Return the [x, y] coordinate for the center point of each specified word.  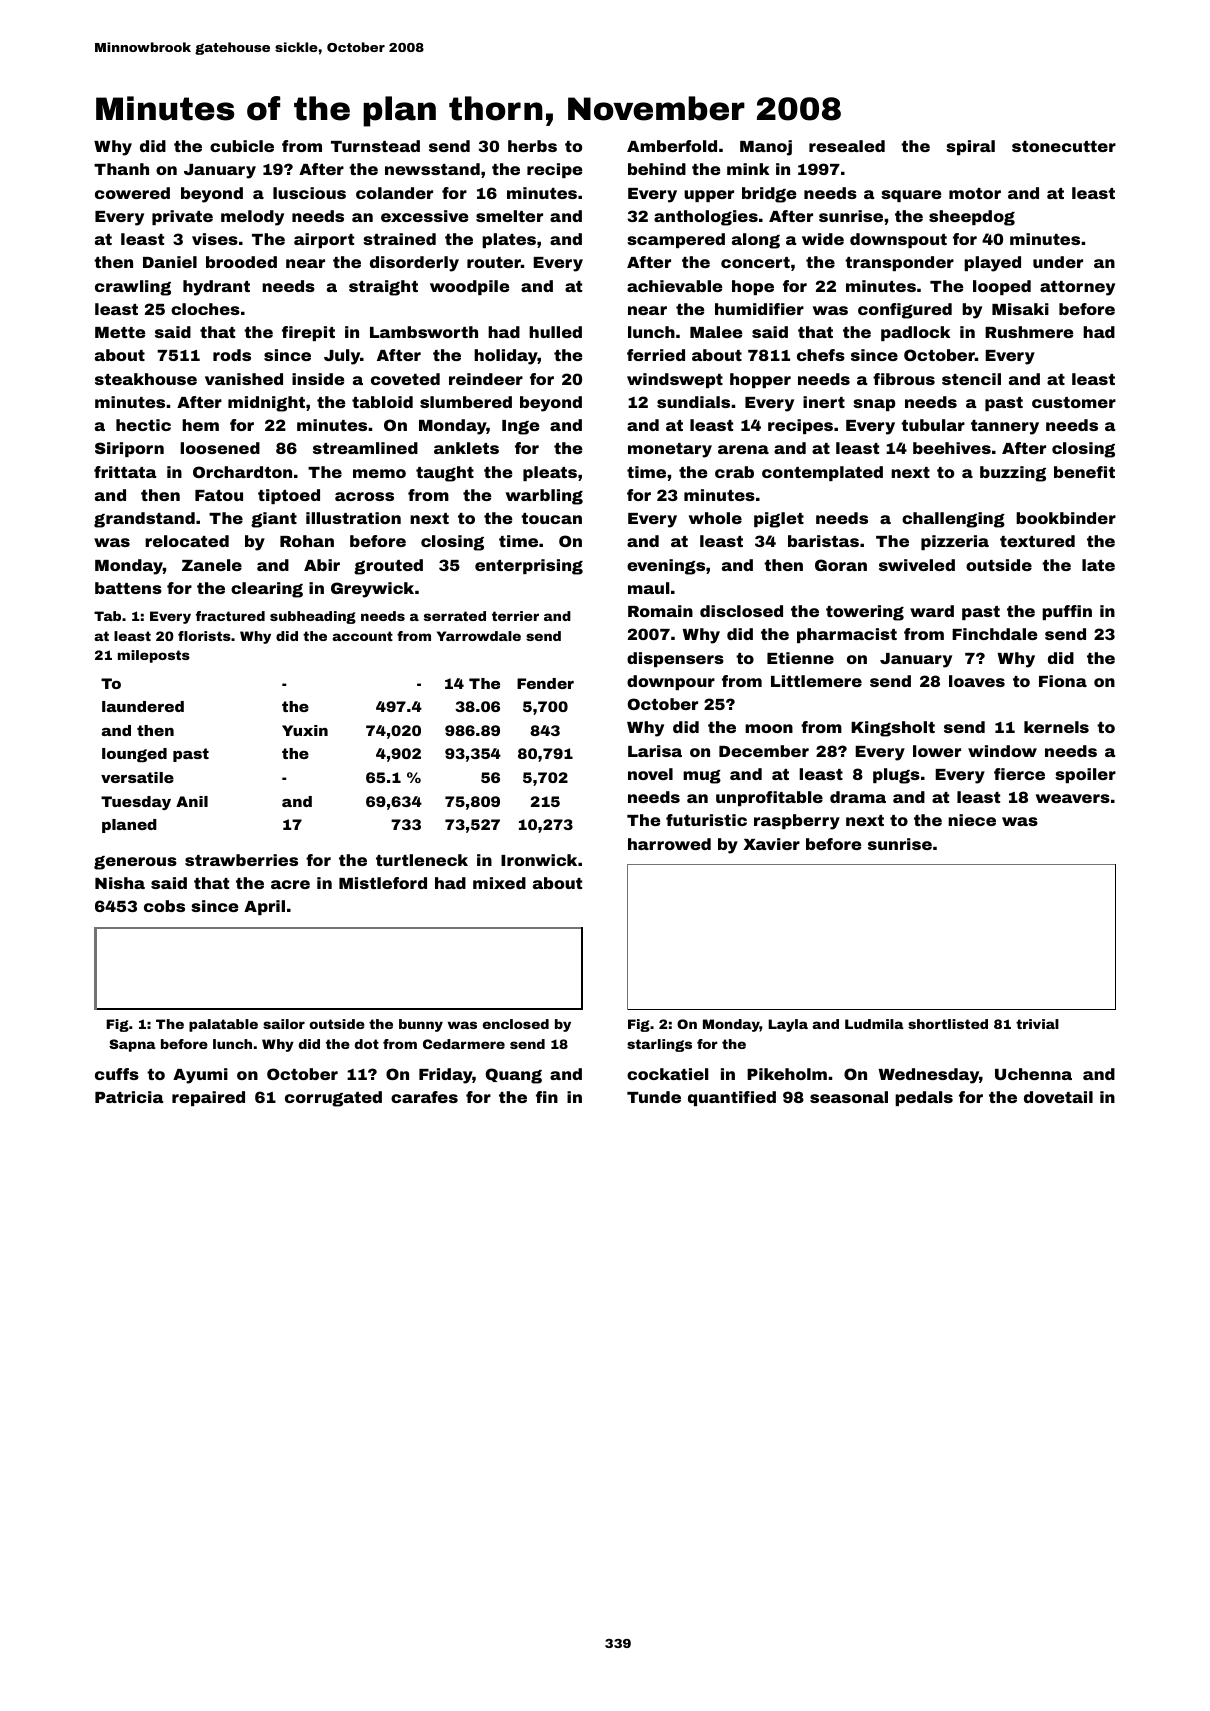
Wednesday [928, 1076]
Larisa [655, 751]
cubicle [242, 146]
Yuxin [305, 730]
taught [445, 474]
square [911, 196]
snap [874, 405]
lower [937, 751]
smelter [509, 216]
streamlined [365, 448]
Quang [514, 1076]
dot [367, 1044]
